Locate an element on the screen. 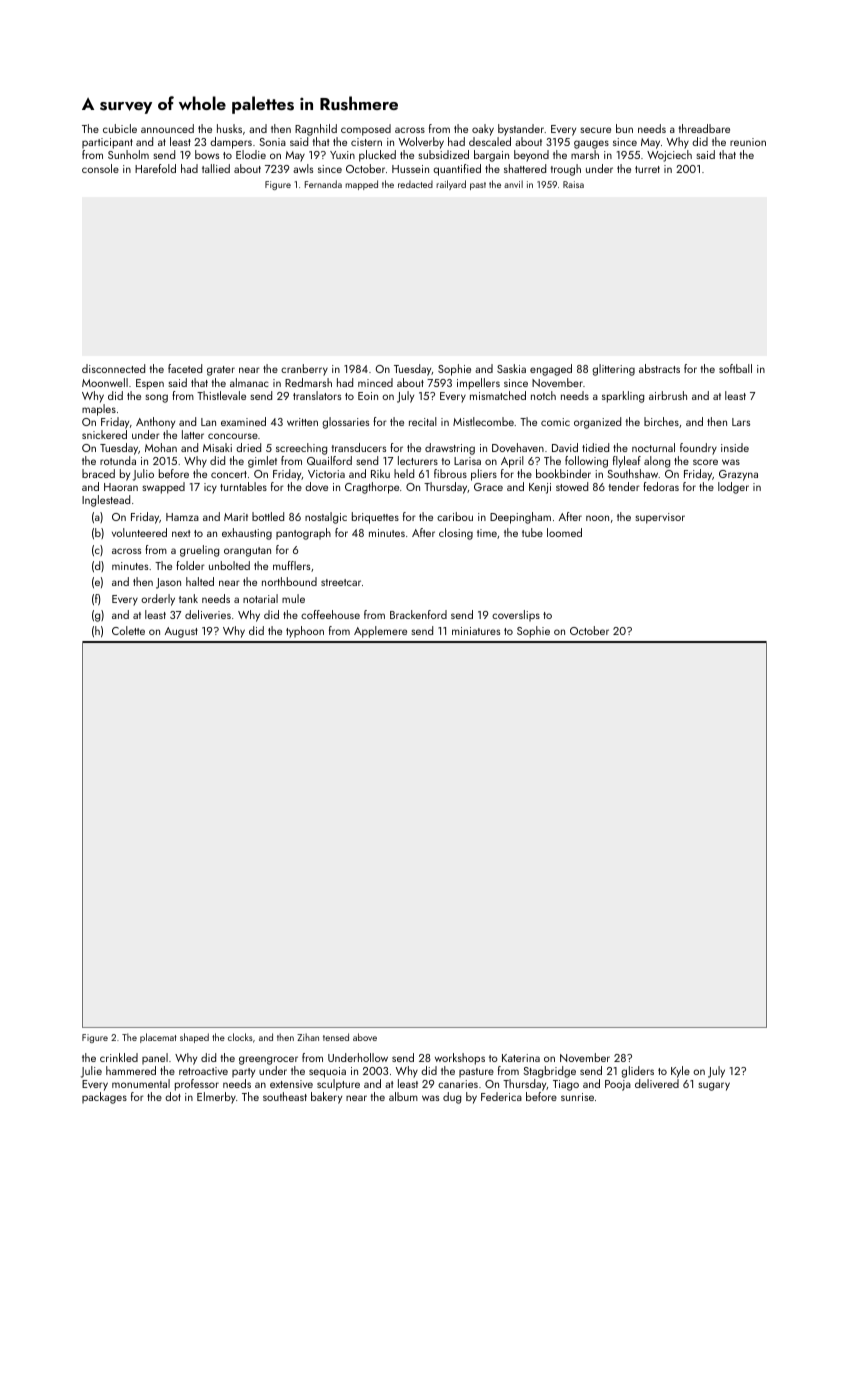  husks is located at coordinates (229, 128).
